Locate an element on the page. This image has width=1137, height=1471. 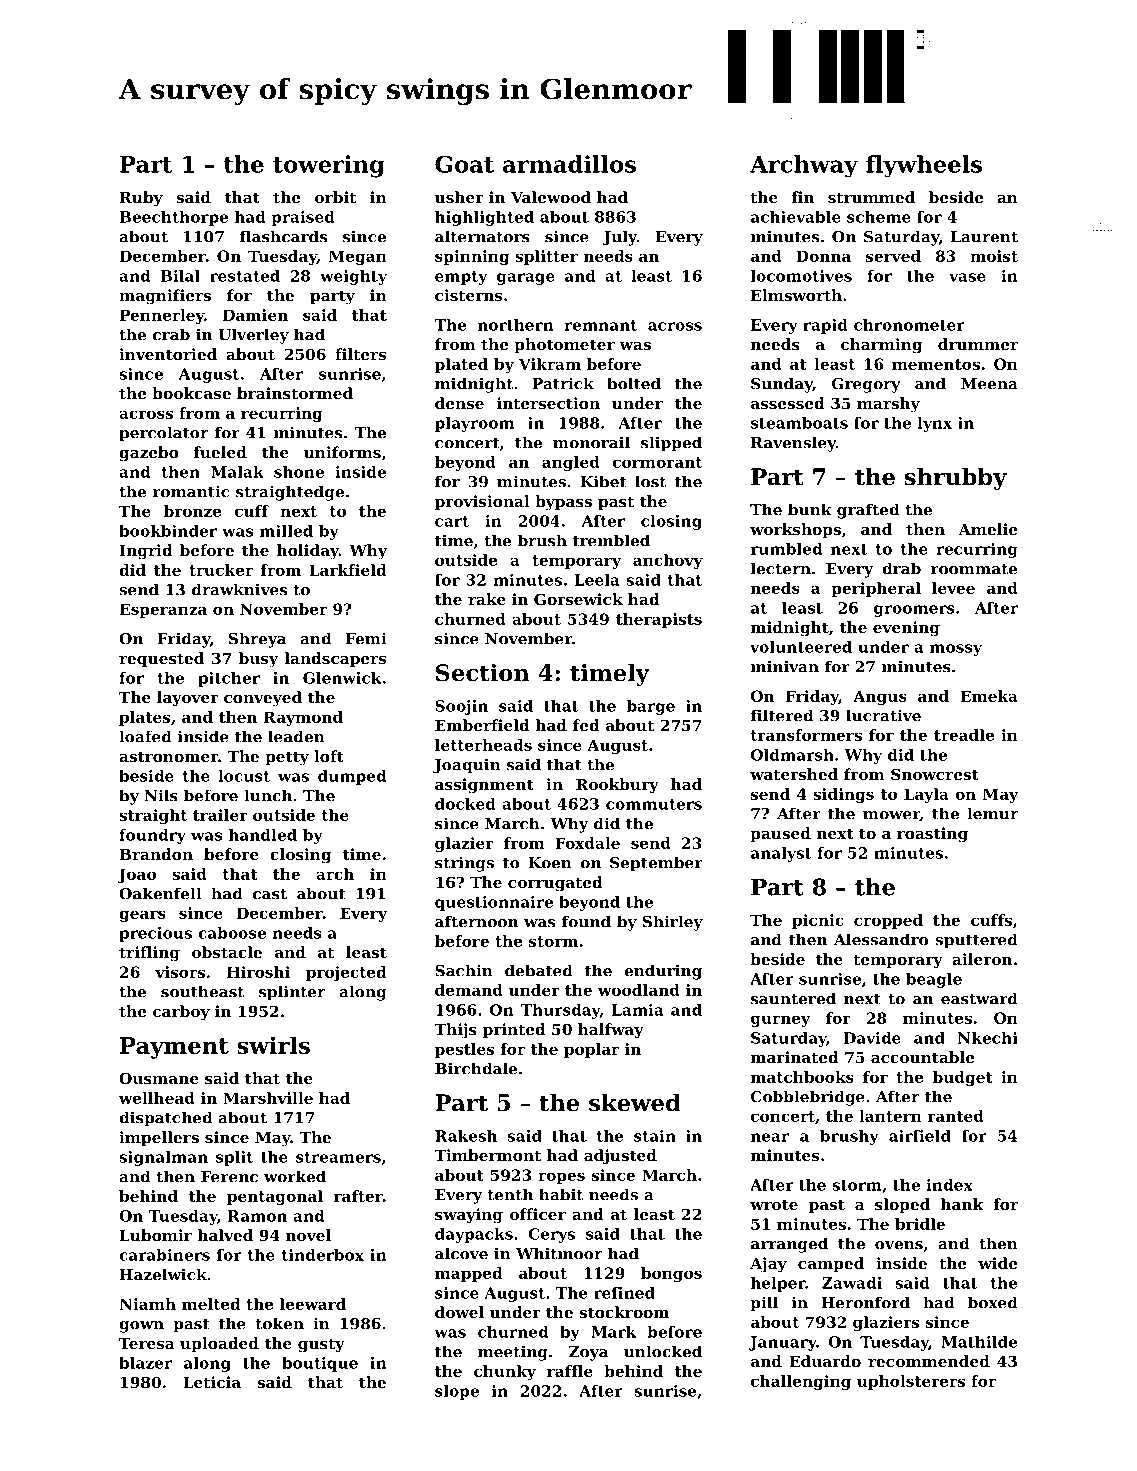
marinated is located at coordinates (795, 1057).
